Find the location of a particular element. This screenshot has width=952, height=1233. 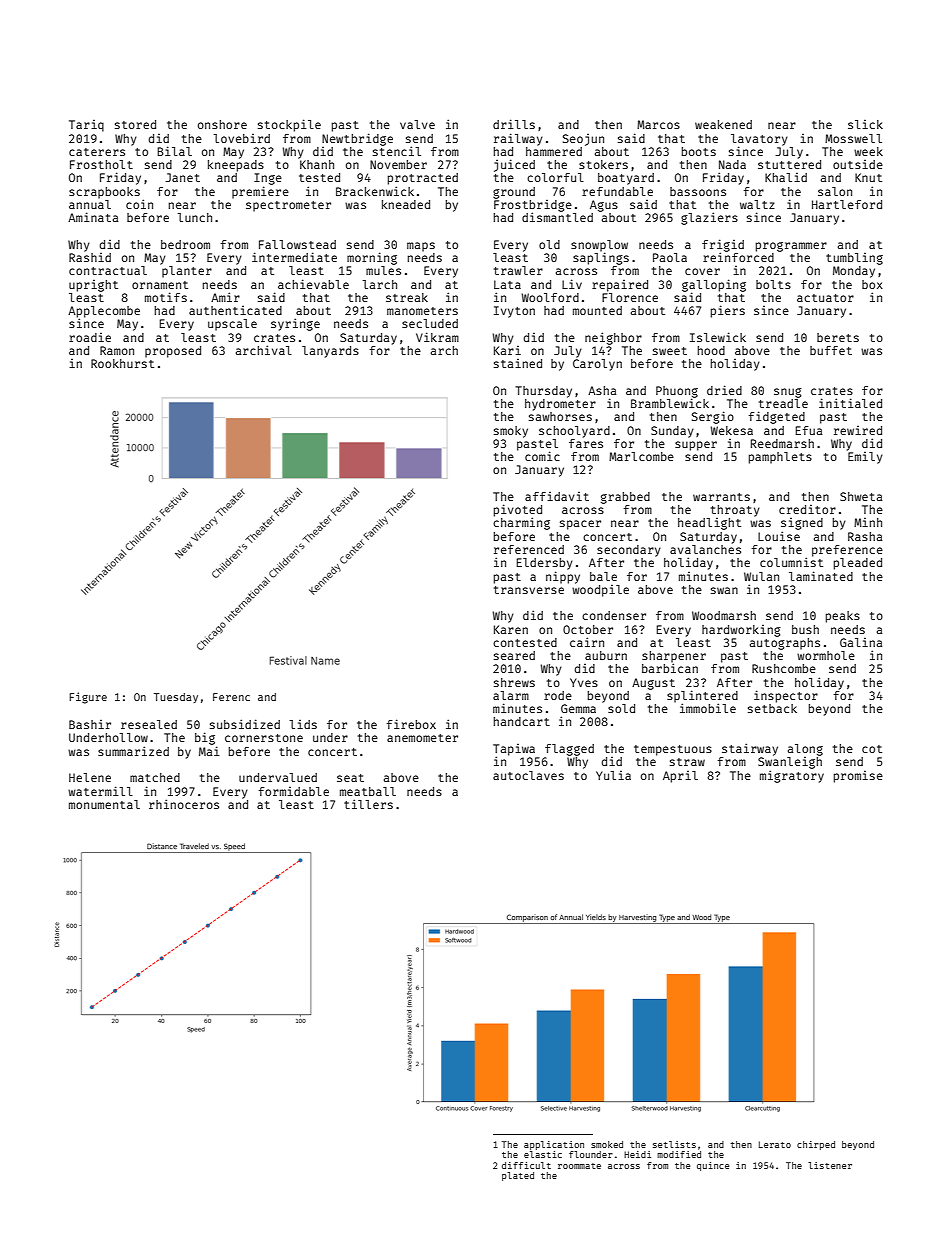

initialed is located at coordinates (850, 403).
